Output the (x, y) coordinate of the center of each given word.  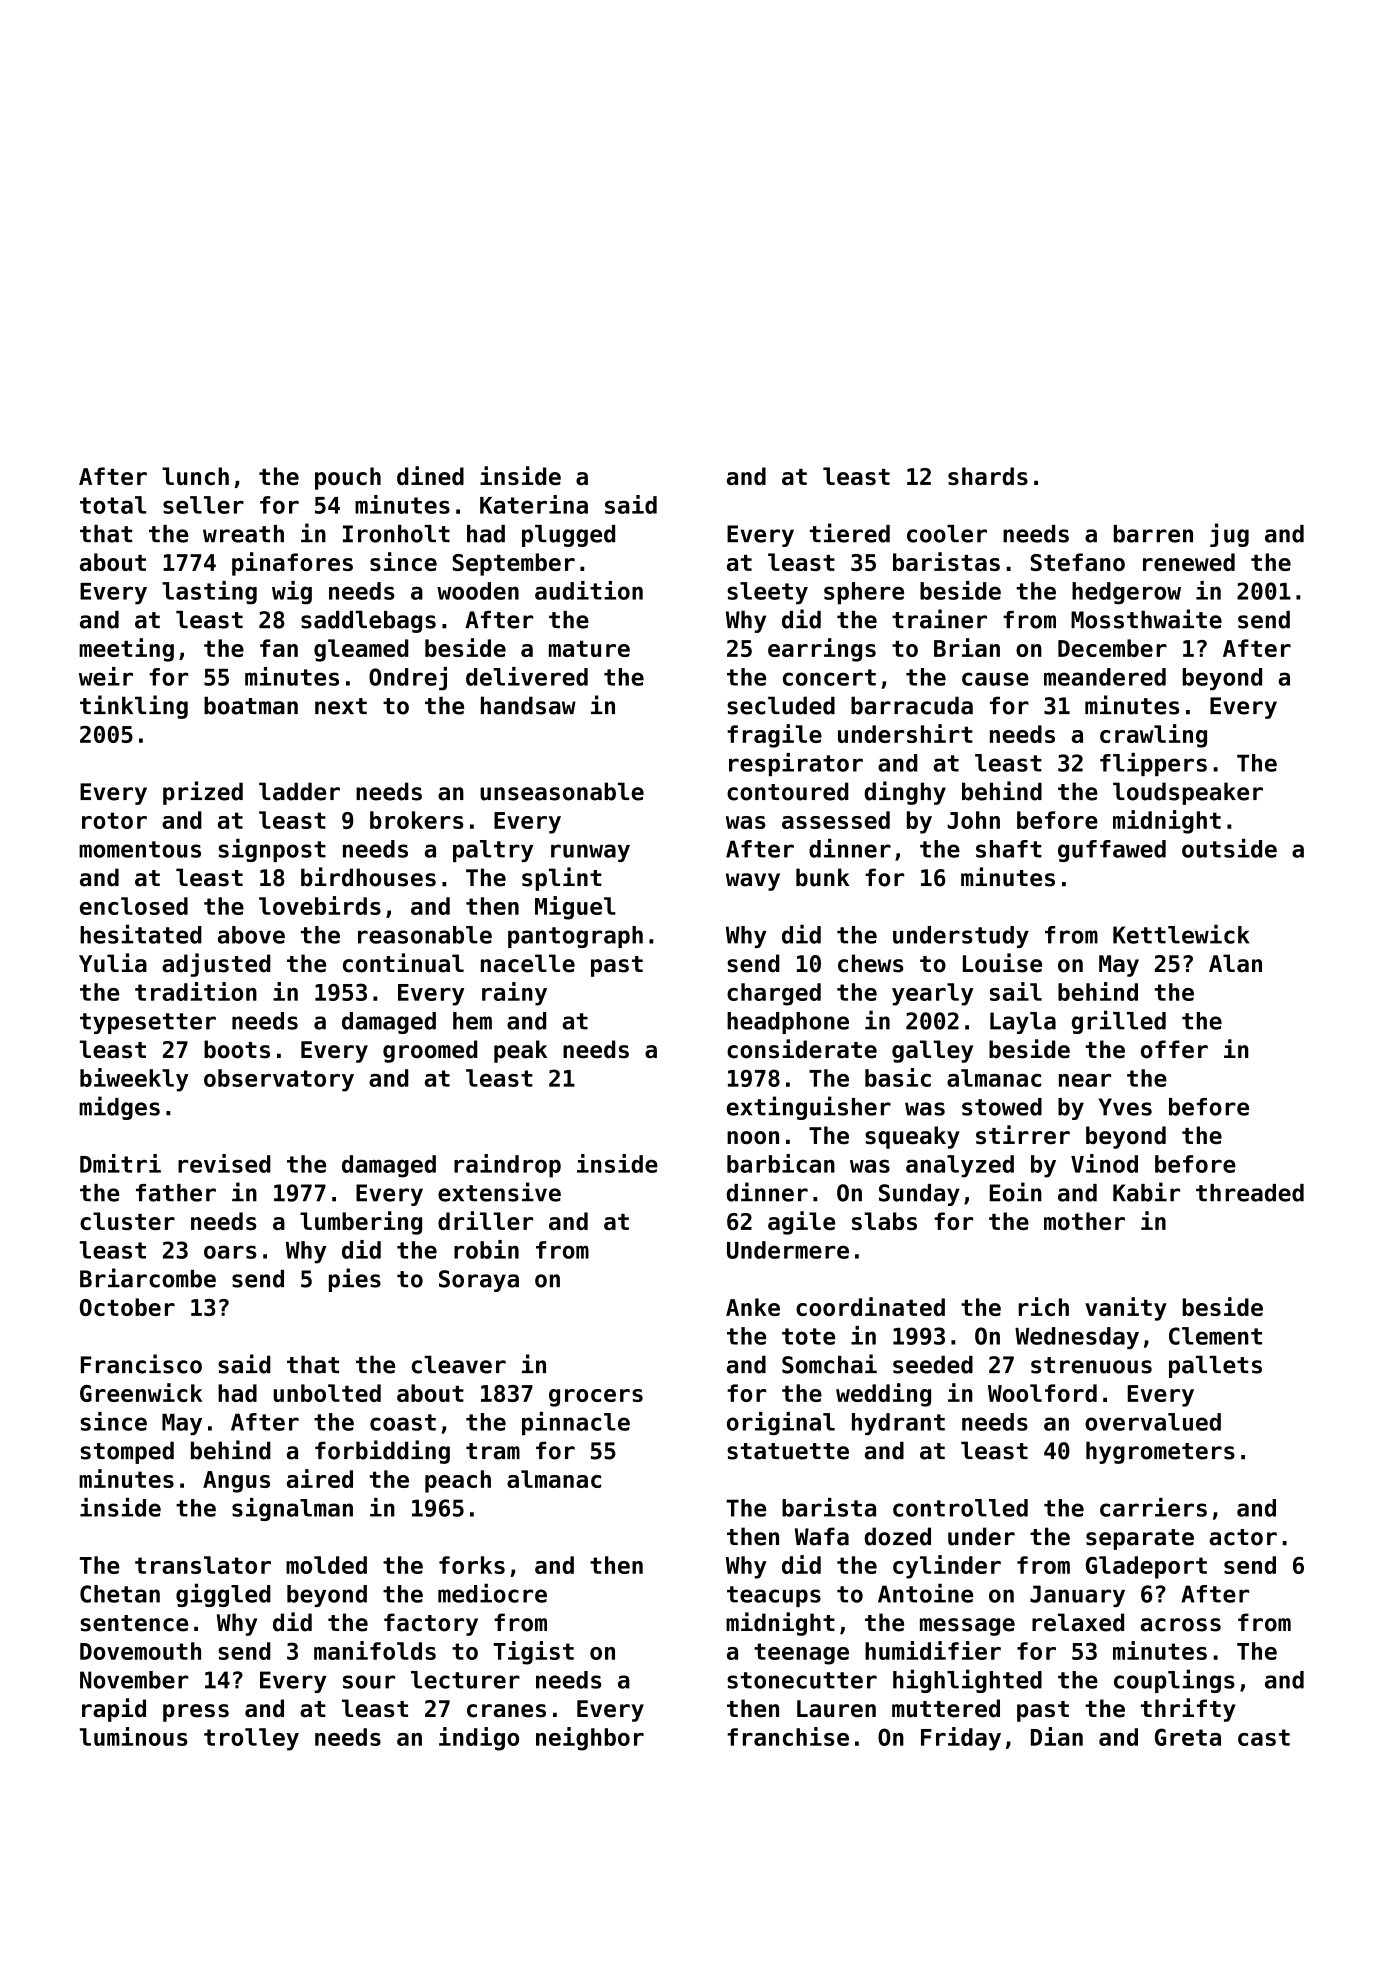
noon (753, 1138)
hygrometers (1160, 1452)
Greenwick (141, 1392)
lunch (195, 476)
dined (430, 475)
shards (988, 476)
